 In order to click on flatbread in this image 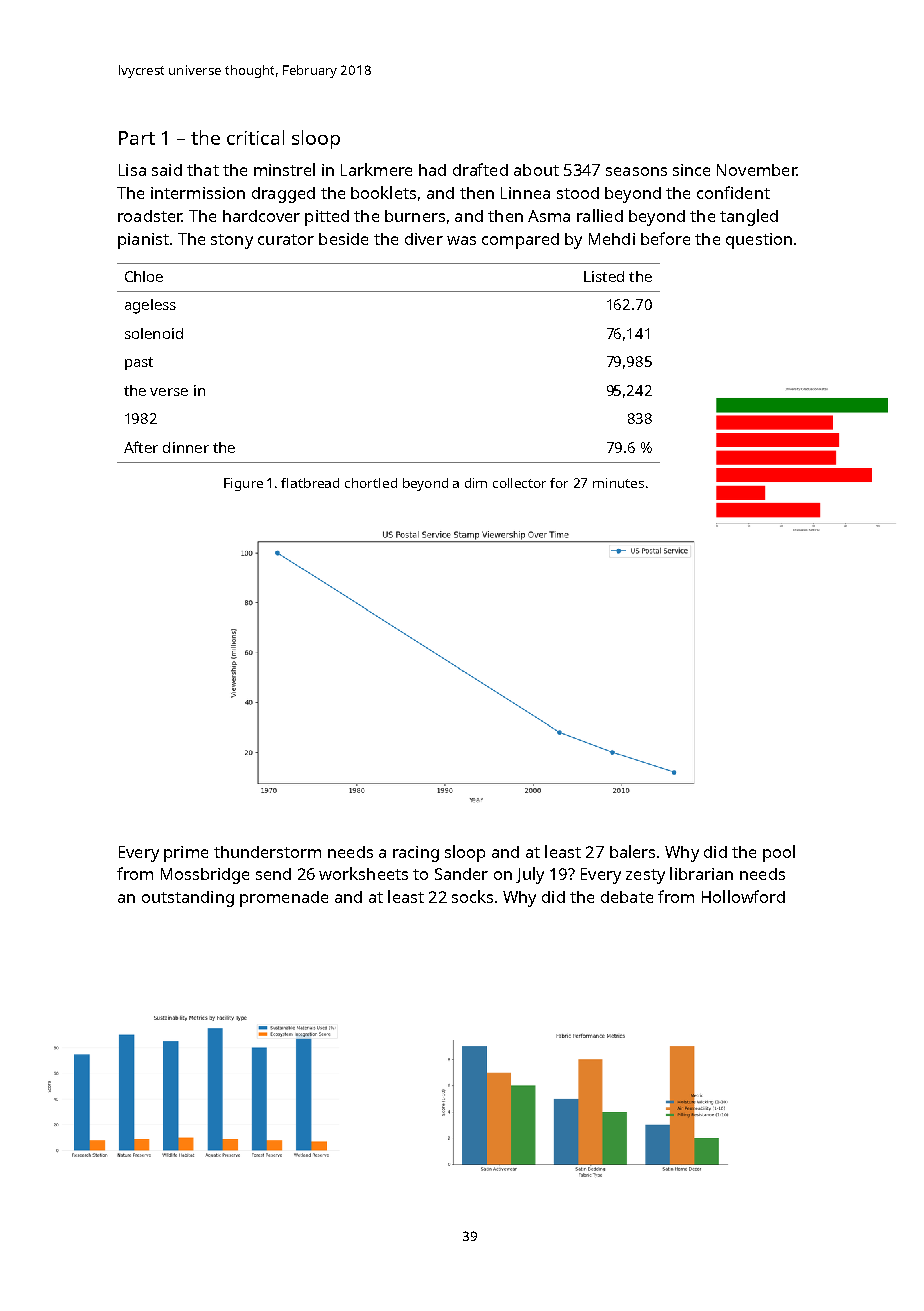, I will do `click(310, 483)`.
